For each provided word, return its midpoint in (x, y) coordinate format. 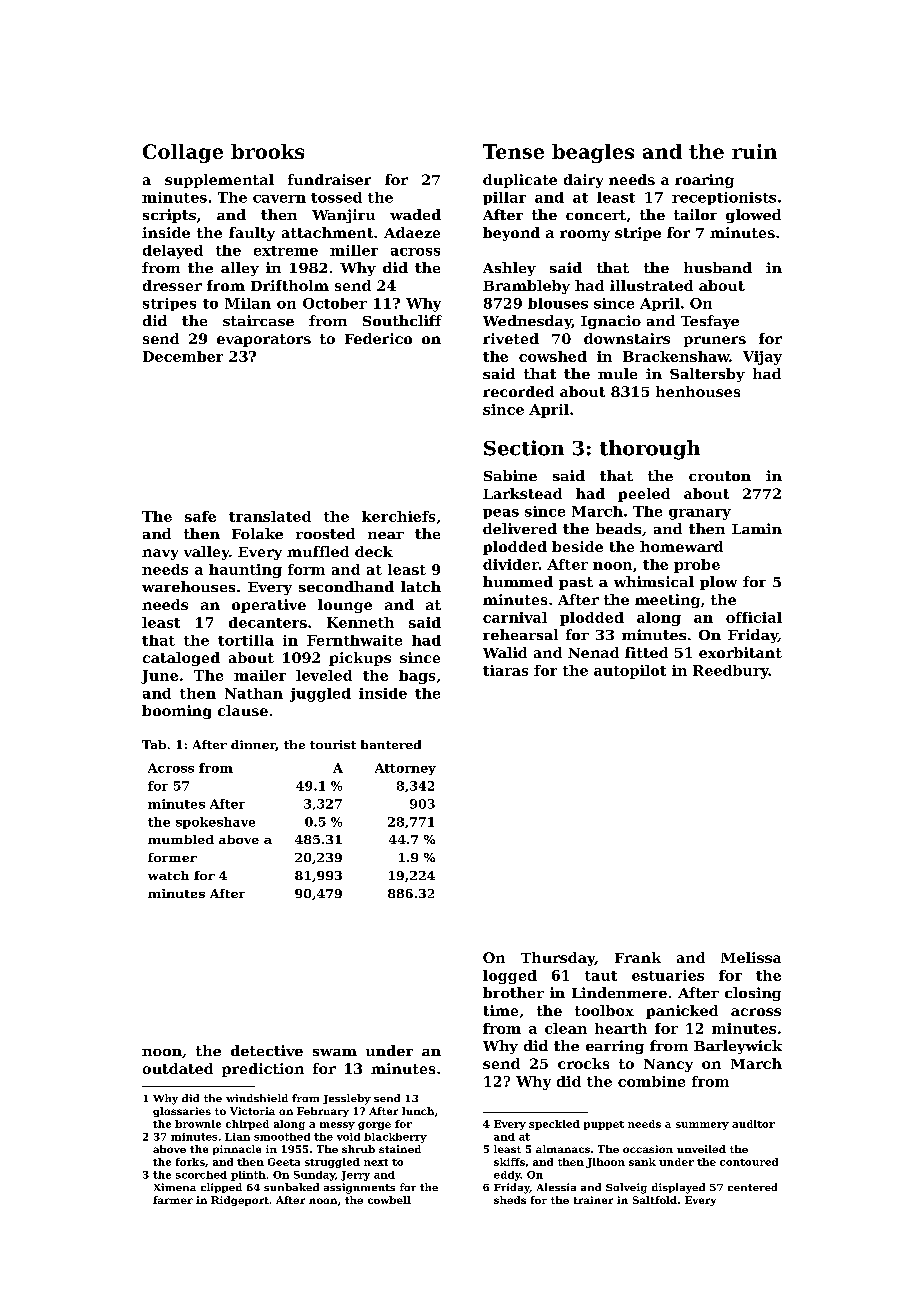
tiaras (505, 670)
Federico (378, 338)
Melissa (751, 957)
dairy (583, 181)
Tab (154, 744)
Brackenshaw (676, 356)
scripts (169, 216)
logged (510, 977)
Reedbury (731, 672)
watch (168, 875)
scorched (201, 1175)
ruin (754, 151)
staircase (258, 320)
